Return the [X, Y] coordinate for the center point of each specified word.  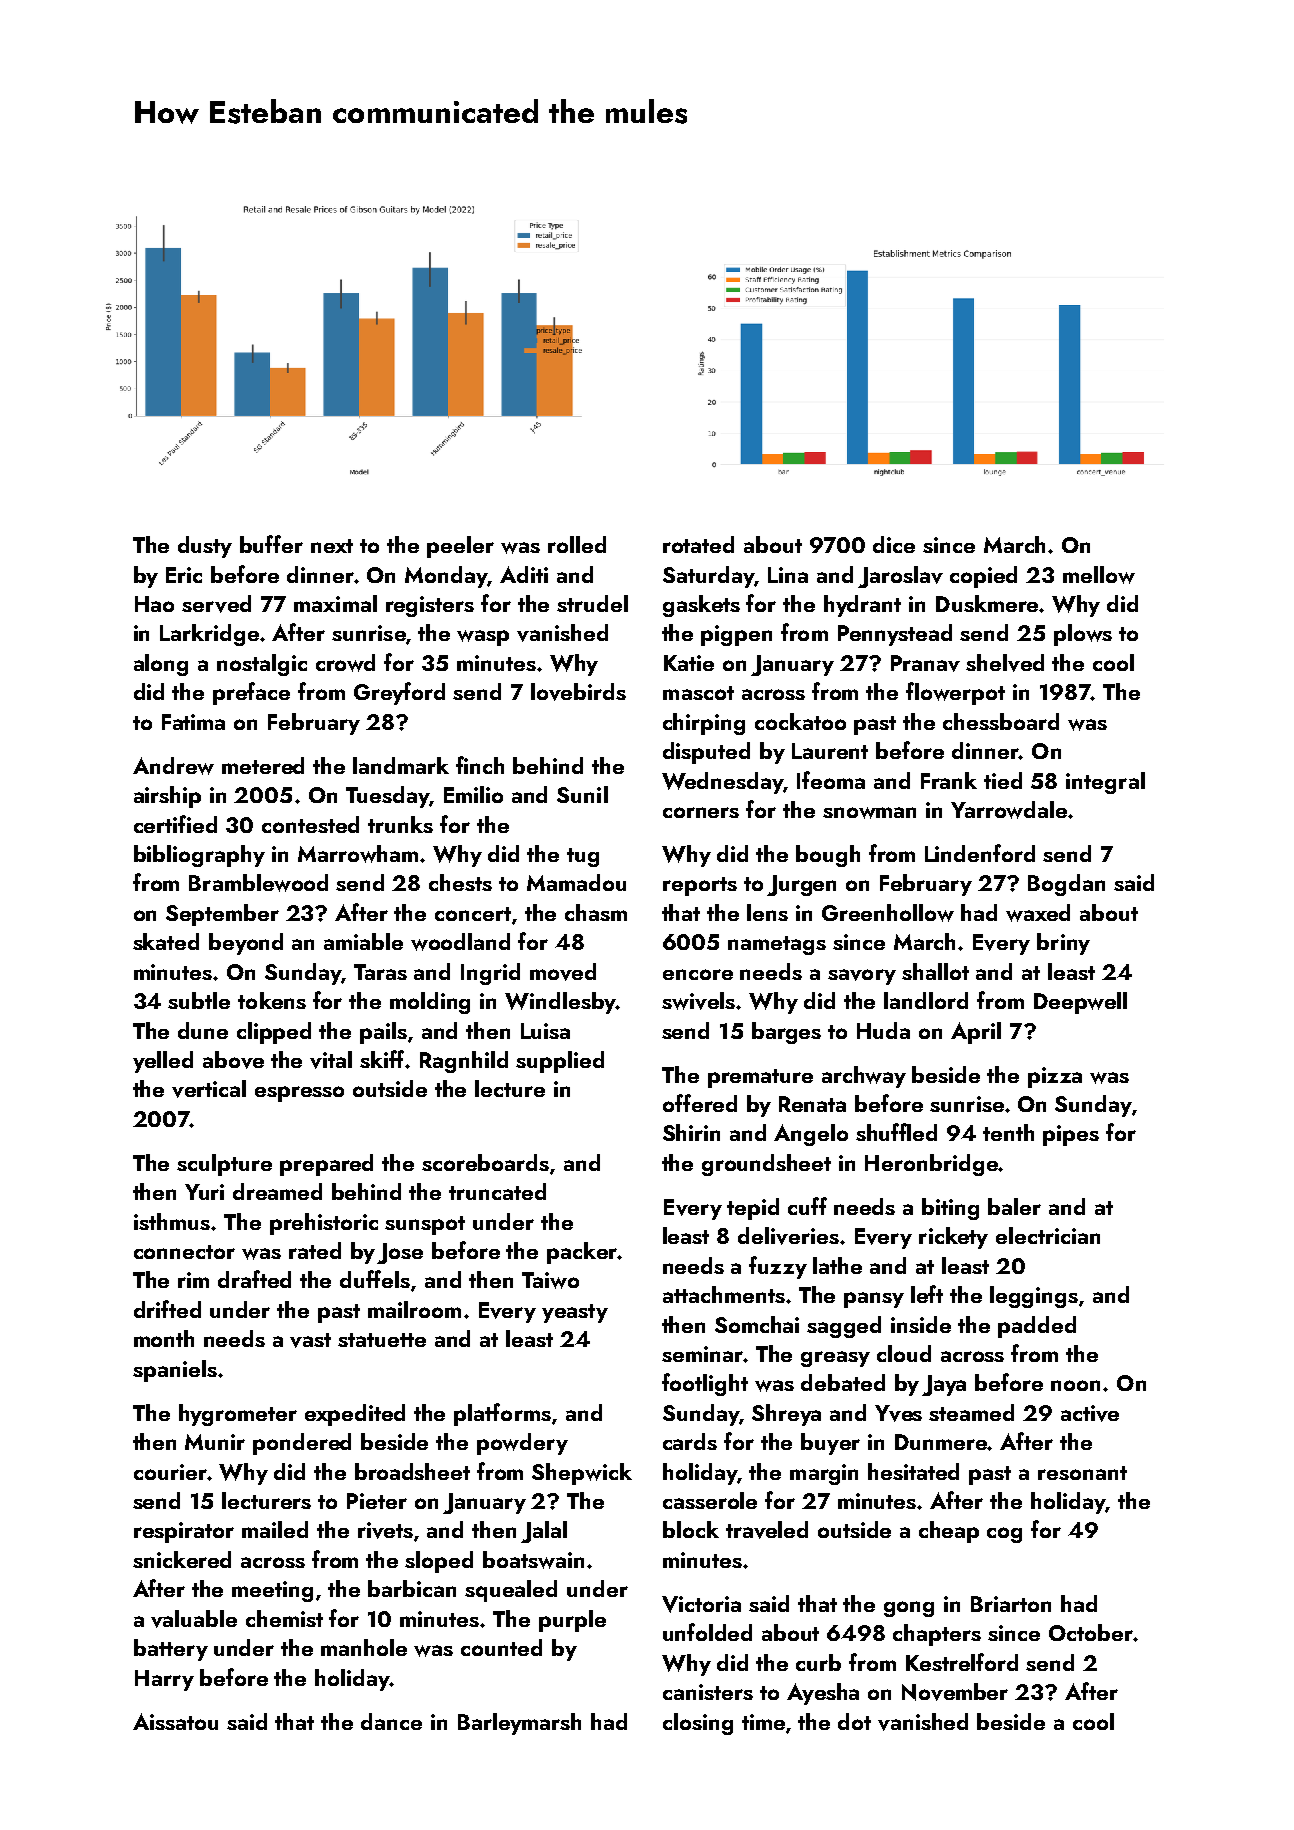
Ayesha [823, 1694]
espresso [299, 1094]
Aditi [524, 574]
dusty [205, 547]
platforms [502, 1414]
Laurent [830, 751]
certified [175, 824]
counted [501, 1647]
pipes [1071, 1135]
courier [170, 1472]
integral [1105, 783]
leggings [1034, 1297]
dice [894, 544]
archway [864, 1077]
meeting [272, 1591]
